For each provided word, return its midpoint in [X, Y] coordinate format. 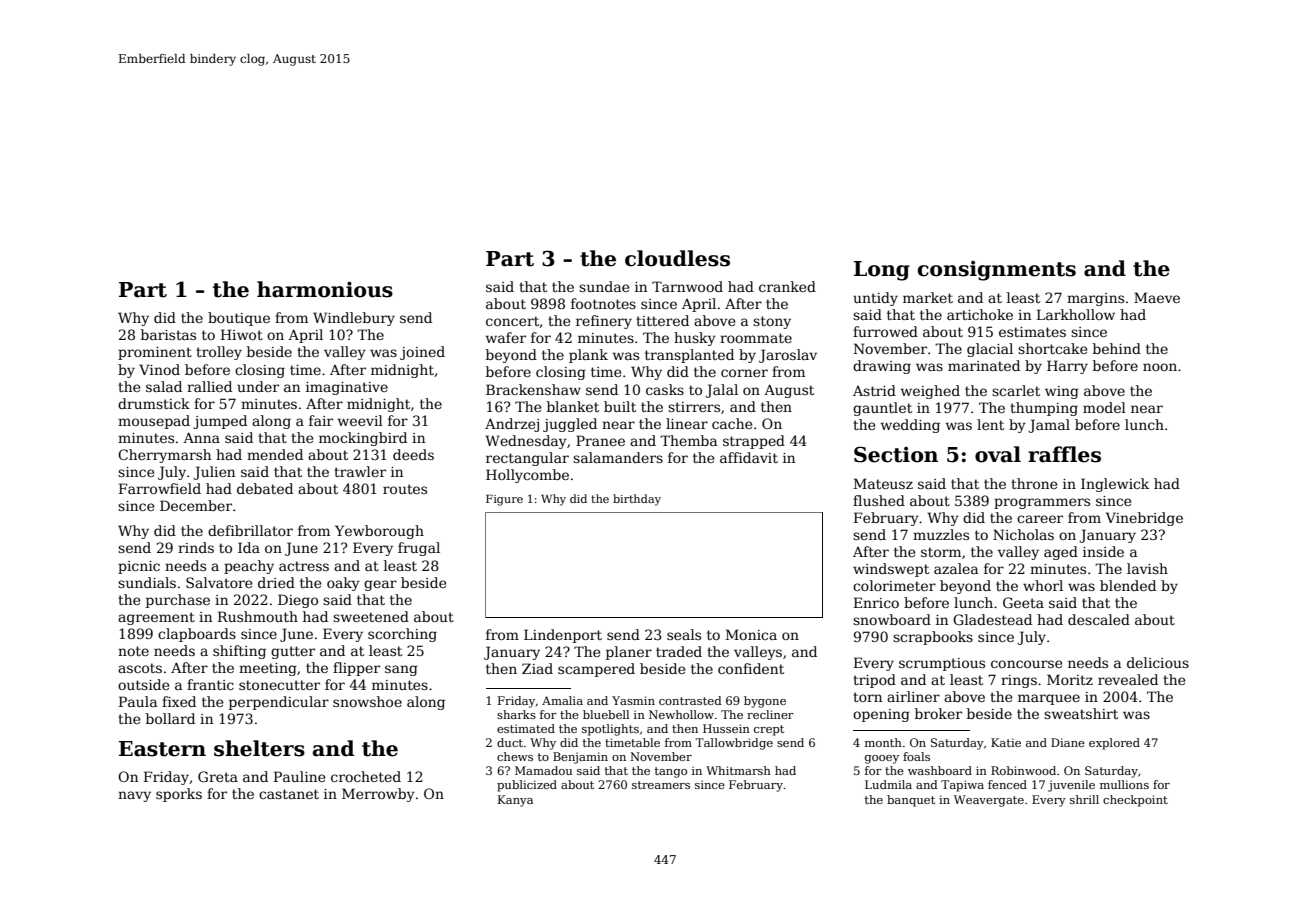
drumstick [154, 403]
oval [998, 454]
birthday [637, 500]
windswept [891, 570]
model [1104, 407]
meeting [268, 669]
